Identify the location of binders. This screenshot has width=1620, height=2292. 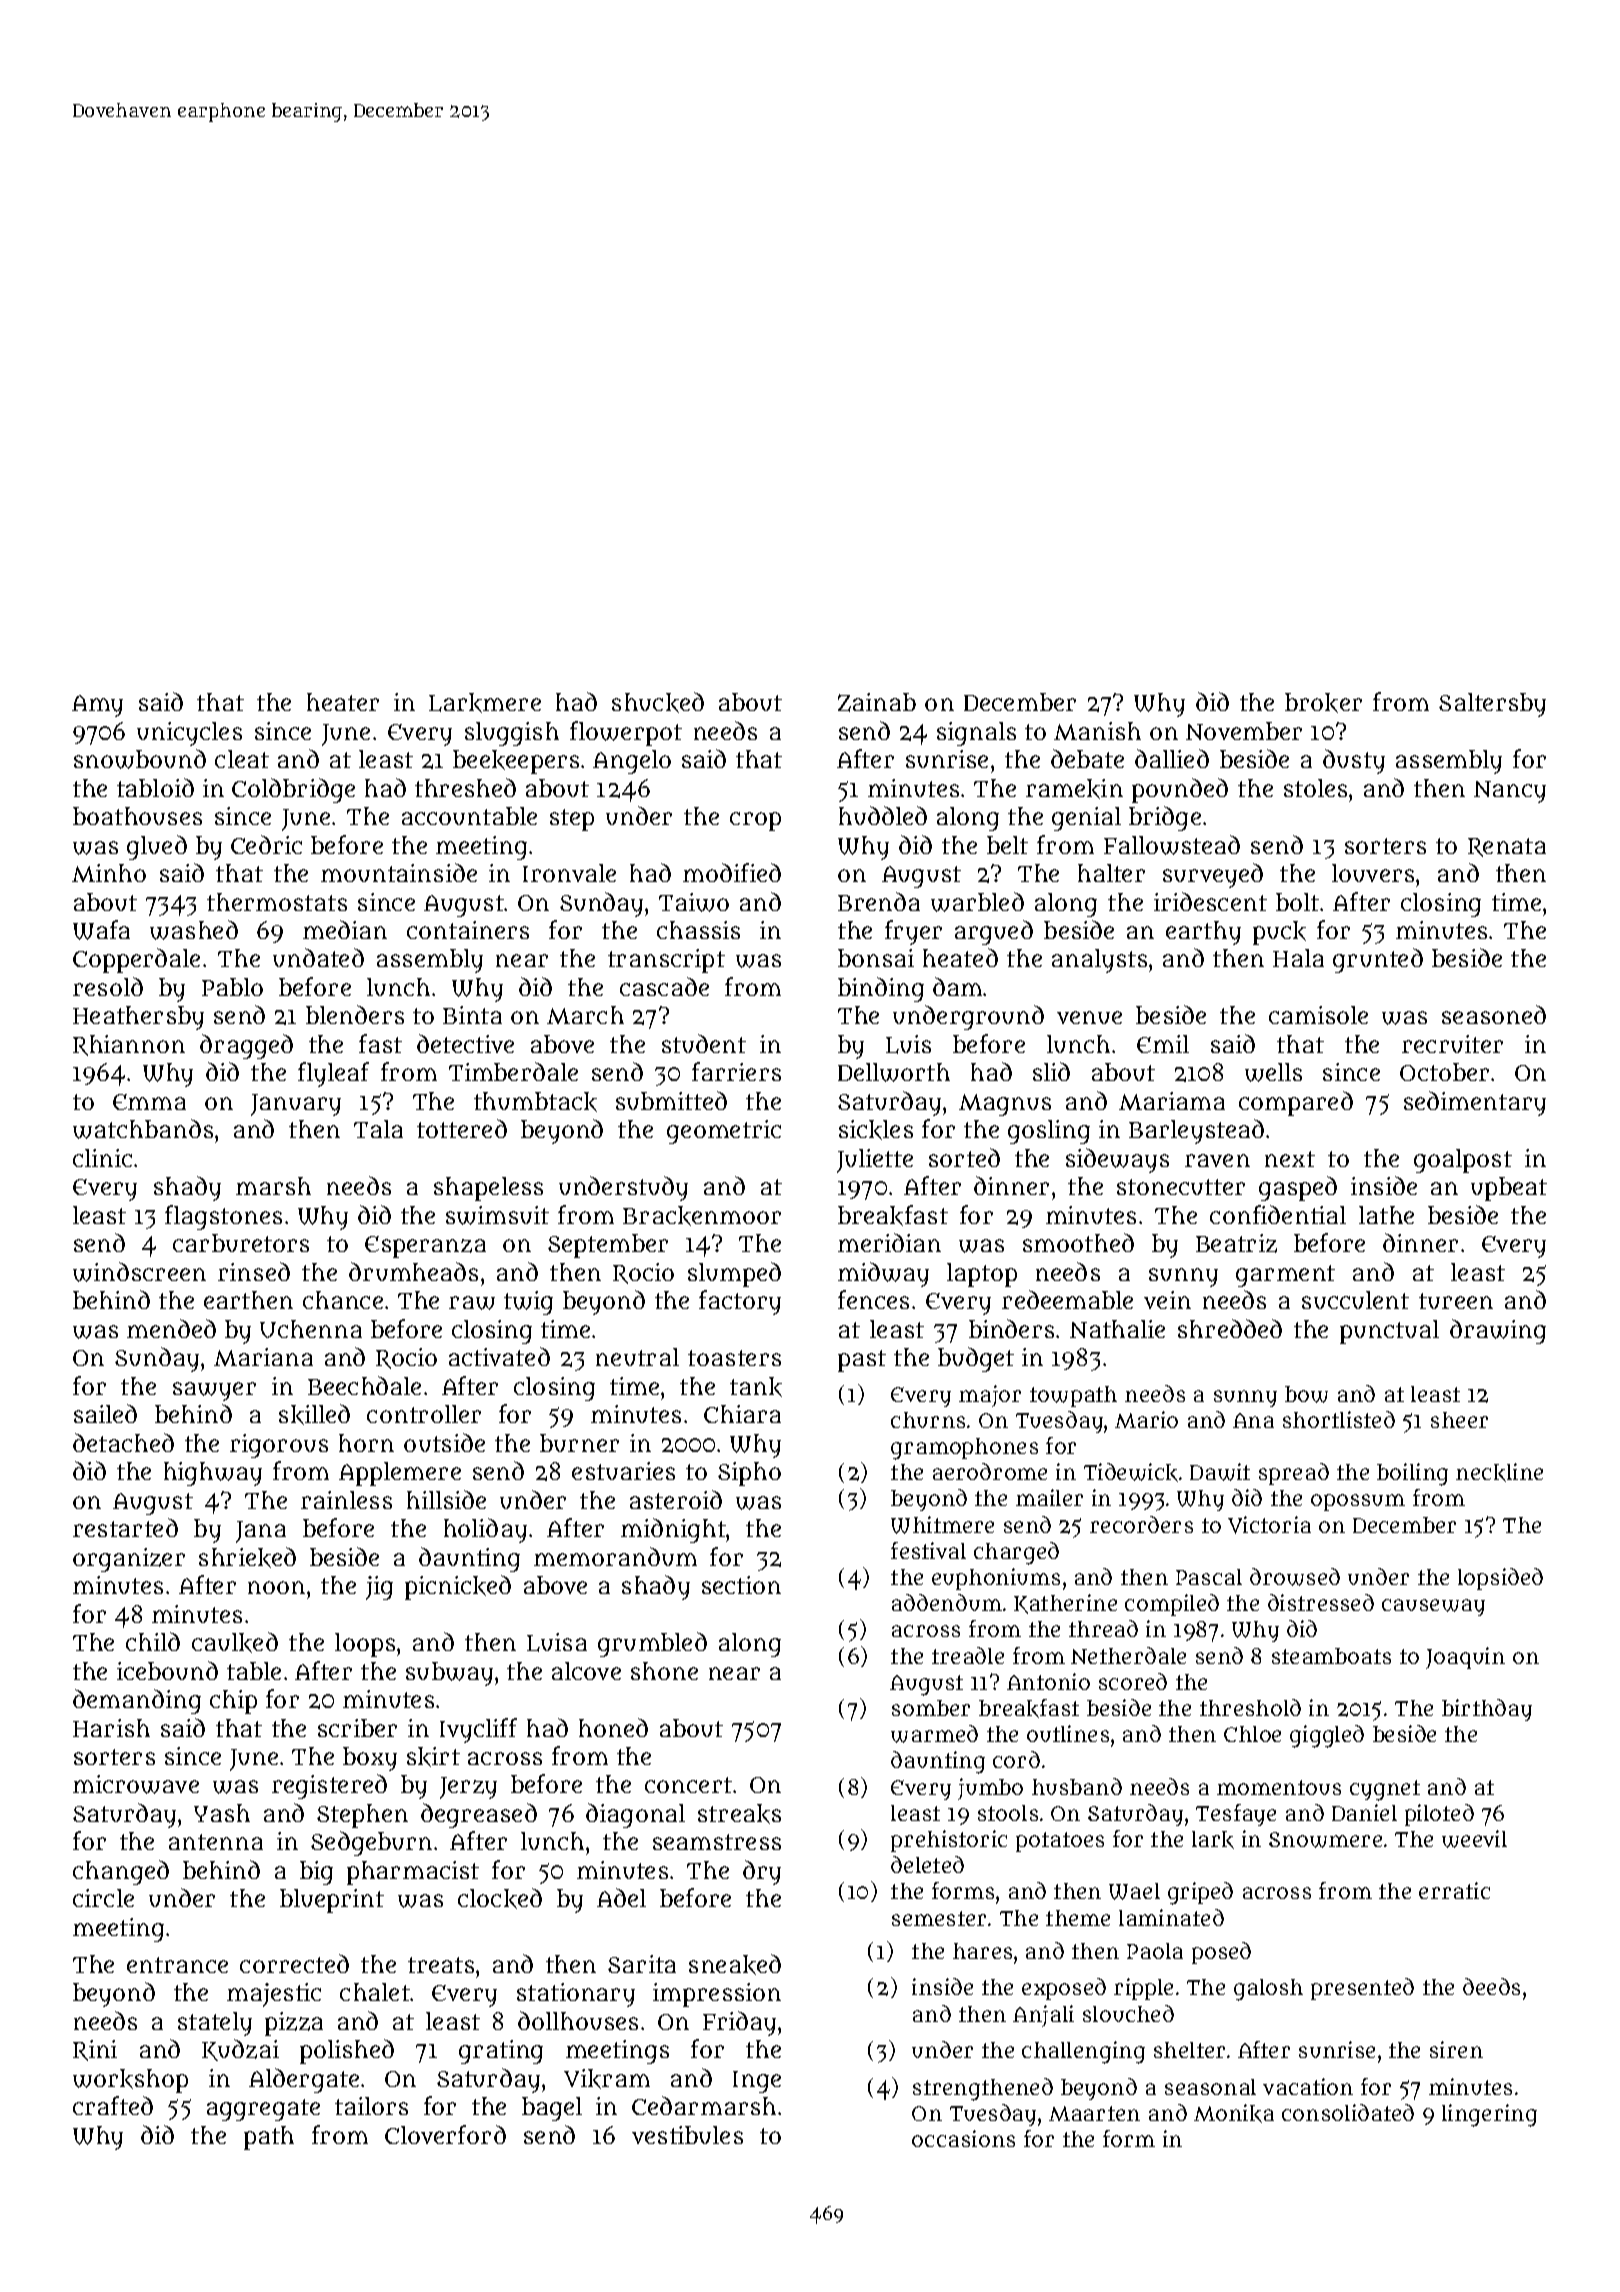
(1011, 1328).
